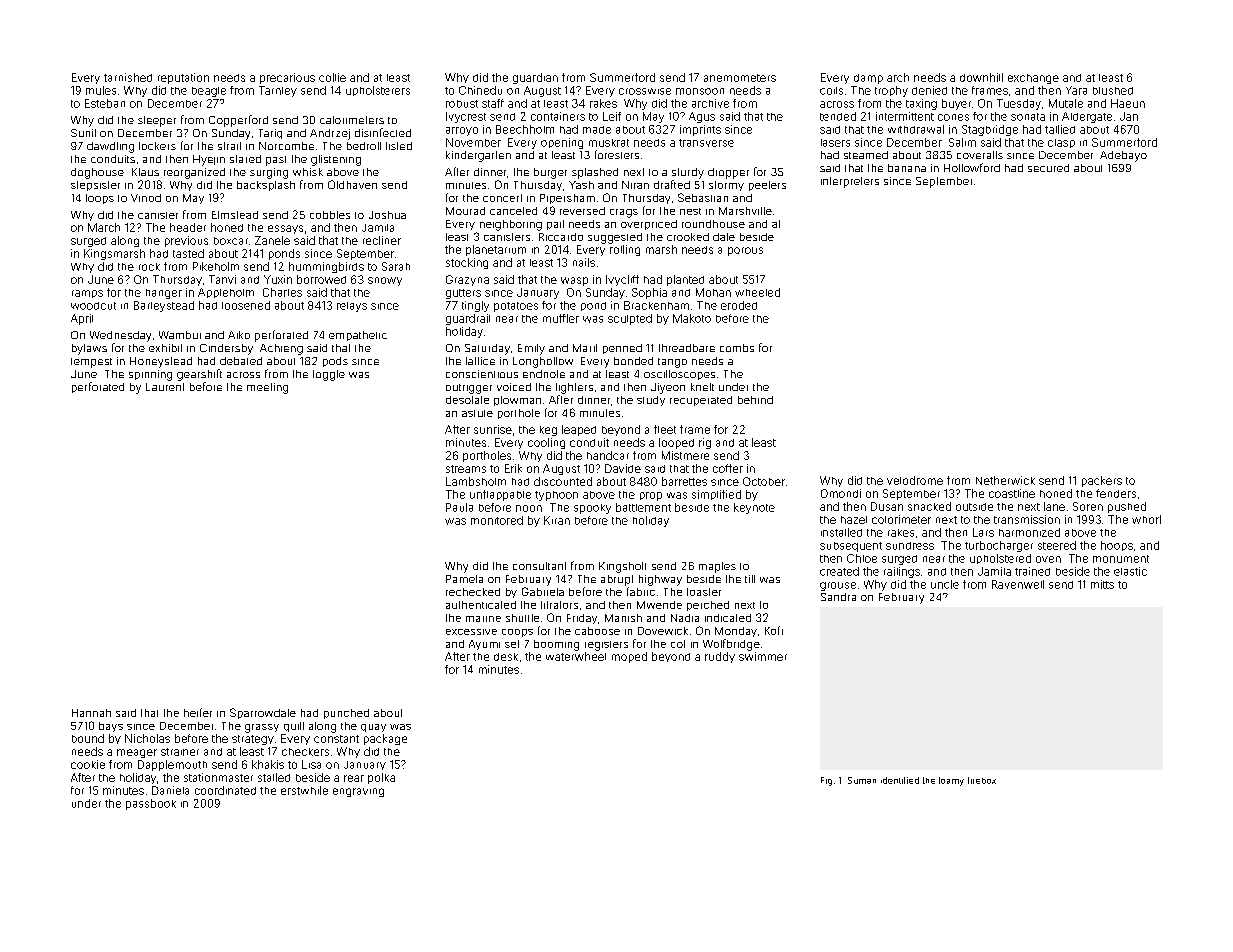 This screenshot has height=952, width=1233. Describe the element at coordinates (981, 77) in the screenshot. I see `downhill` at that location.
